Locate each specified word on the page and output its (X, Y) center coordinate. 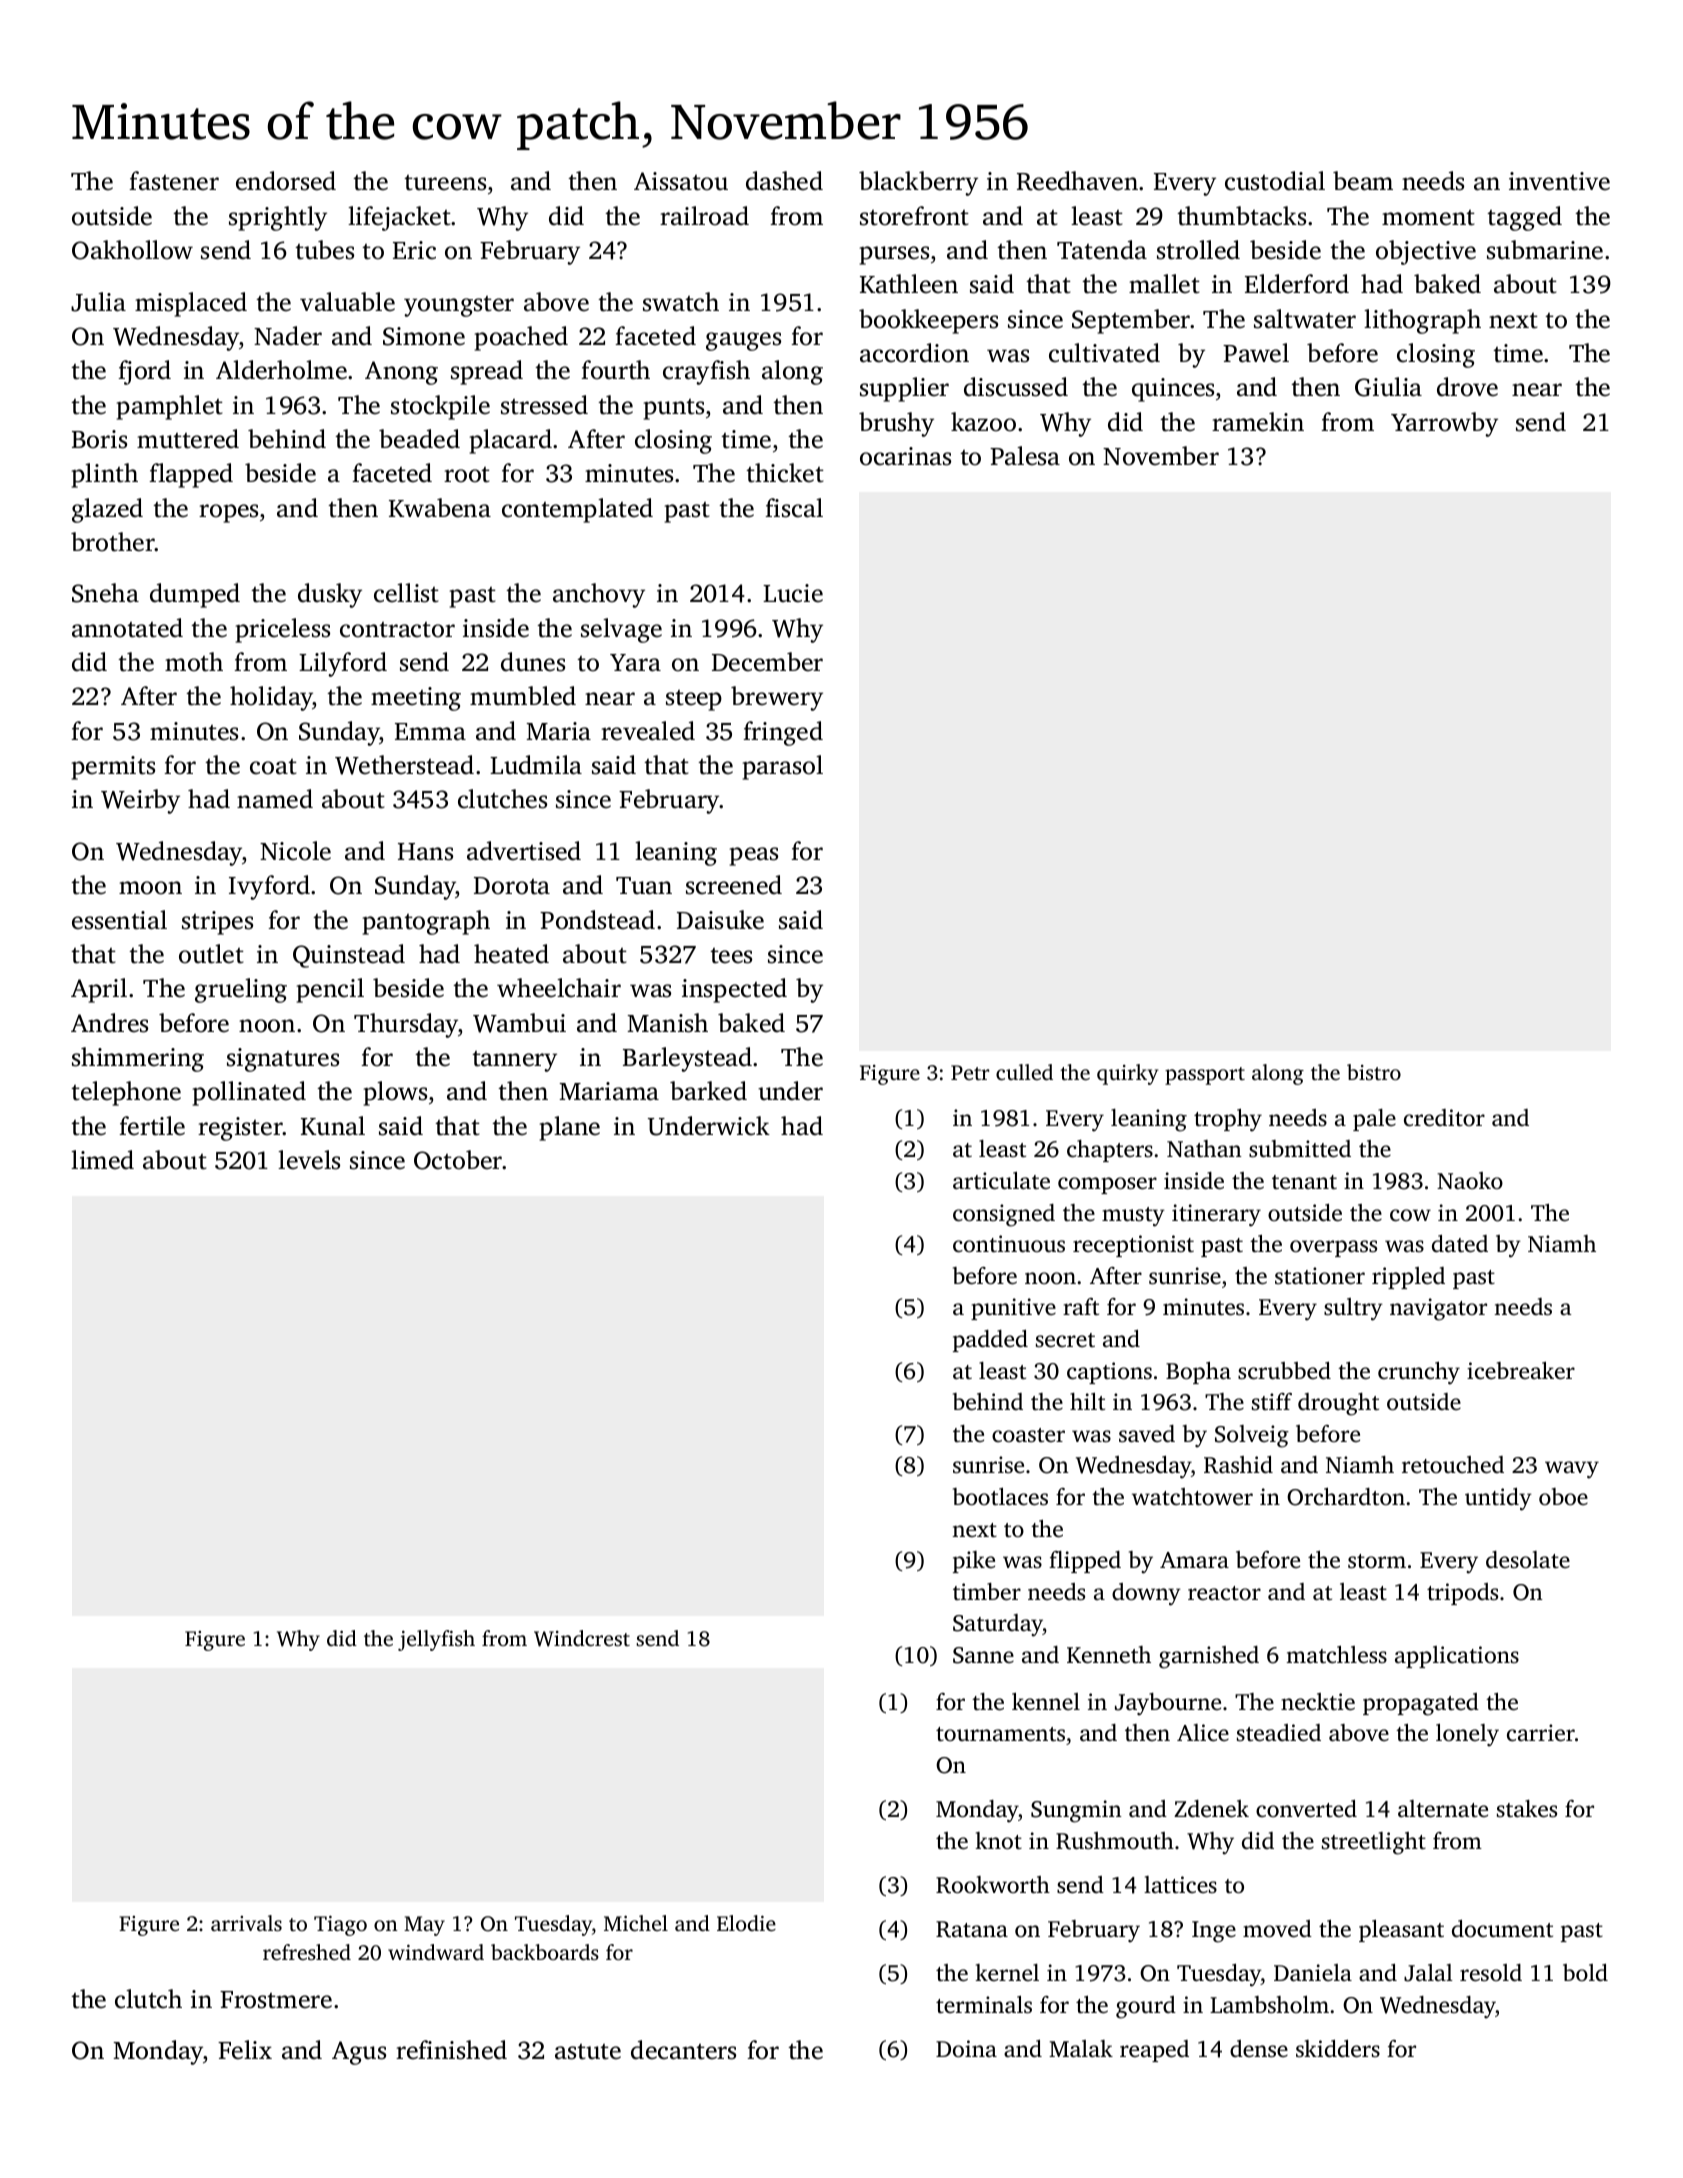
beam (1363, 181)
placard (511, 441)
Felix (245, 2050)
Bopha (1198, 1373)
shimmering (138, 1059)
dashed (784, 181)
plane (570, 1128)
